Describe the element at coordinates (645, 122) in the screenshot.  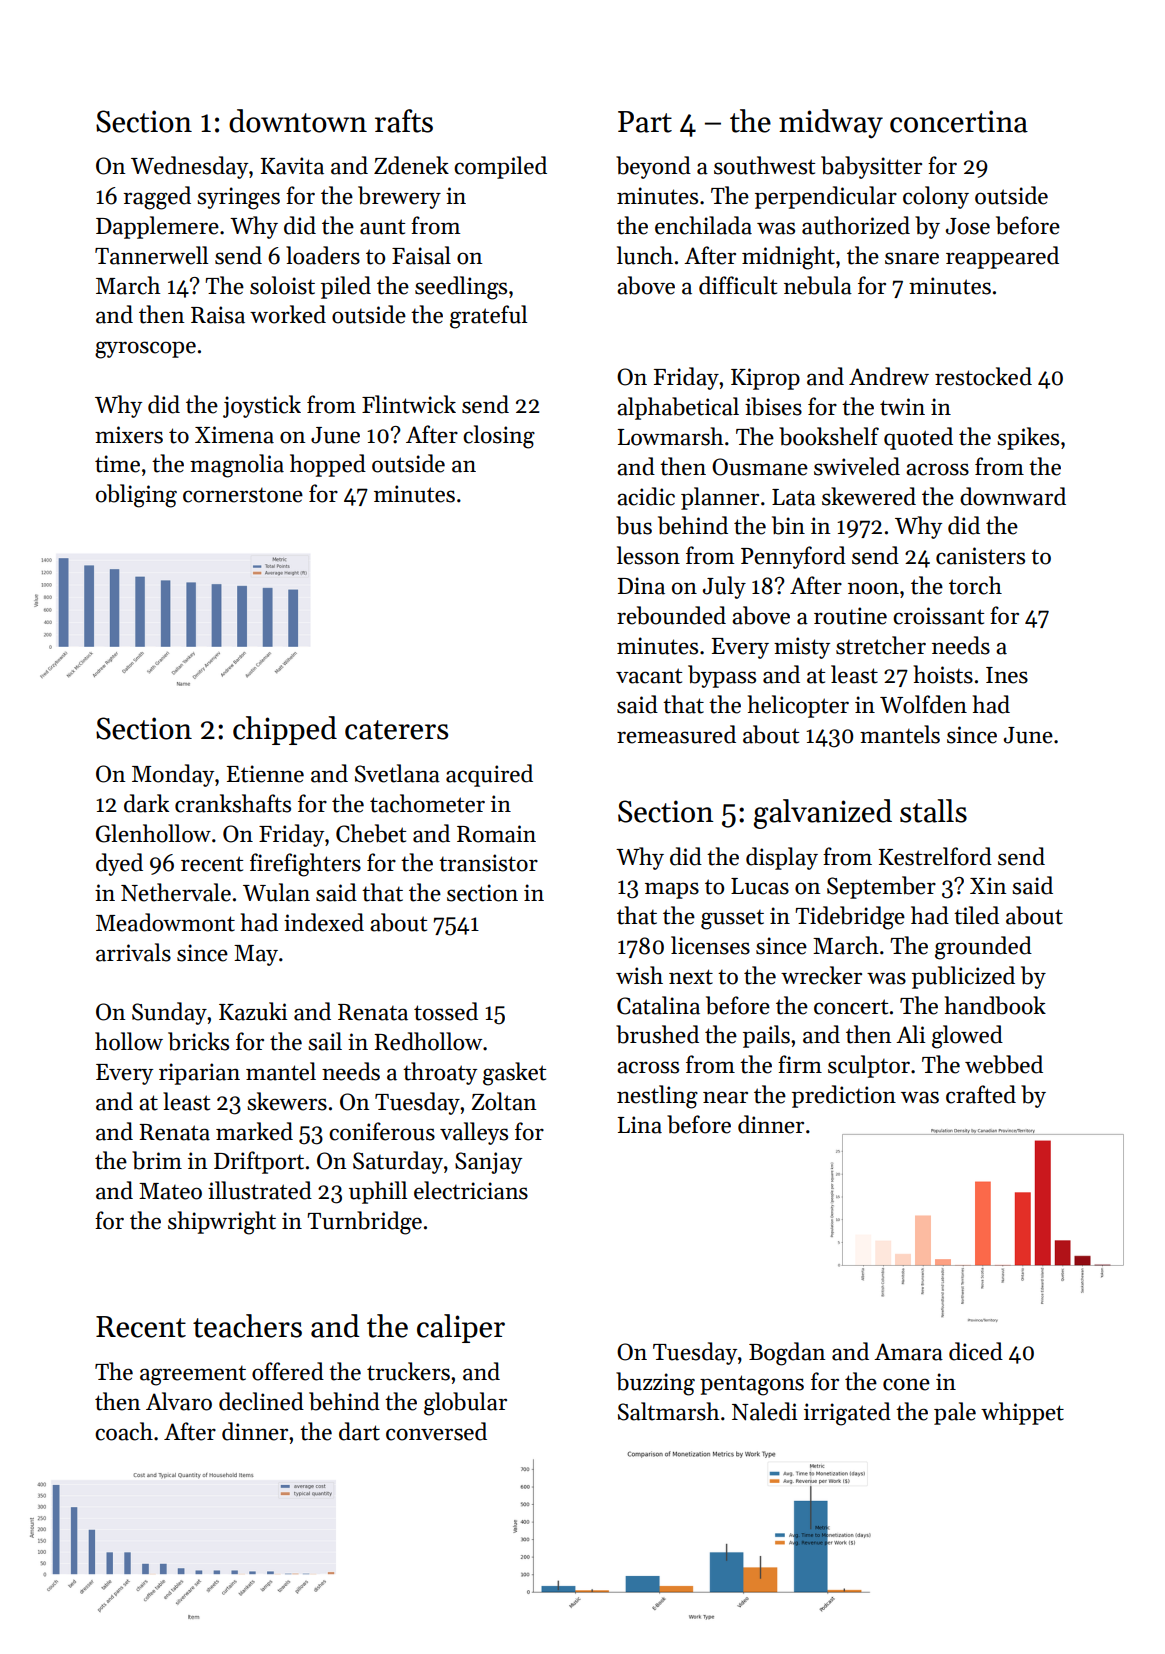
I see `Part` at that location.
